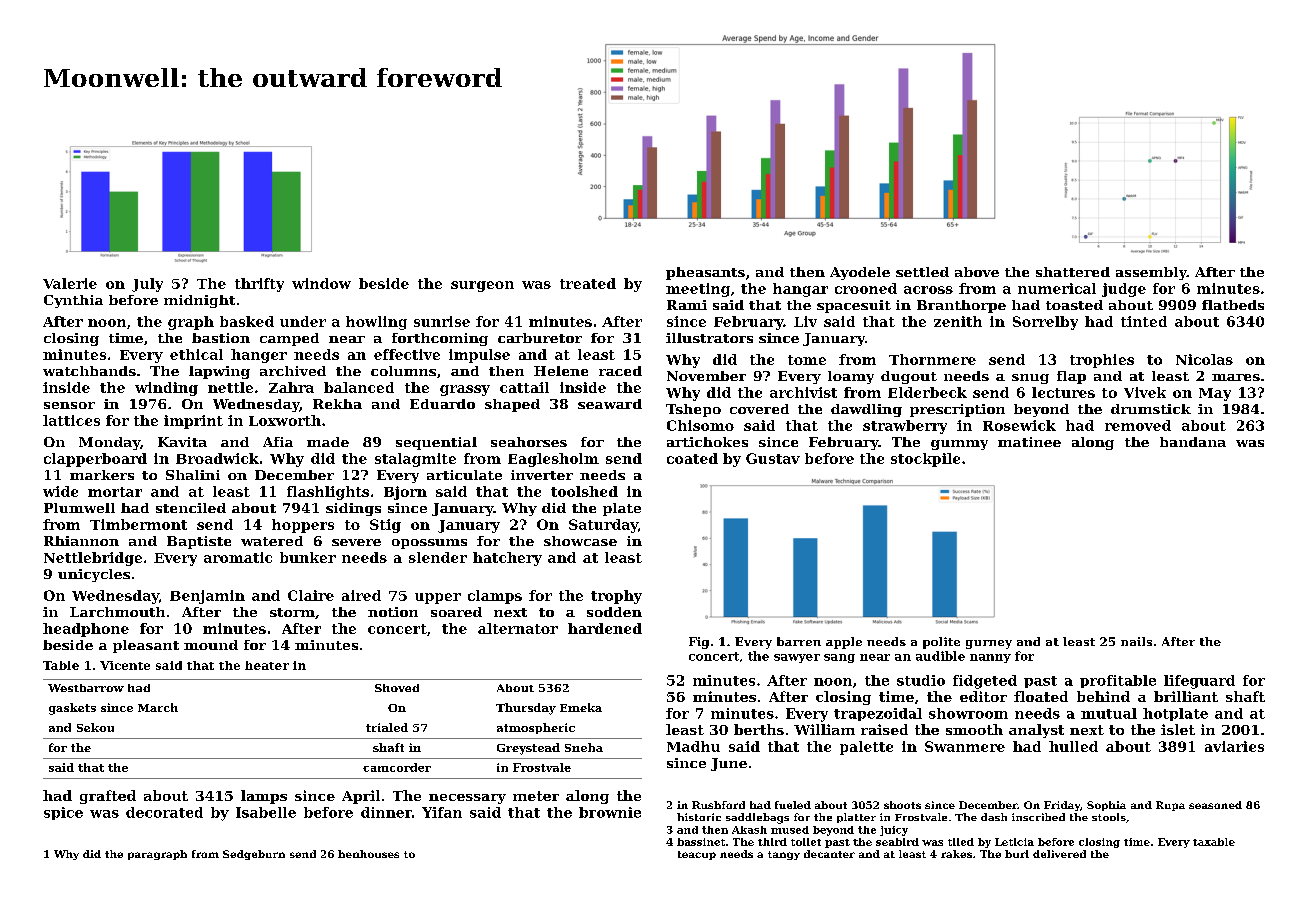  Describe the element at coordinates (1073, 272) in the image. I see `shattered` at that location.
